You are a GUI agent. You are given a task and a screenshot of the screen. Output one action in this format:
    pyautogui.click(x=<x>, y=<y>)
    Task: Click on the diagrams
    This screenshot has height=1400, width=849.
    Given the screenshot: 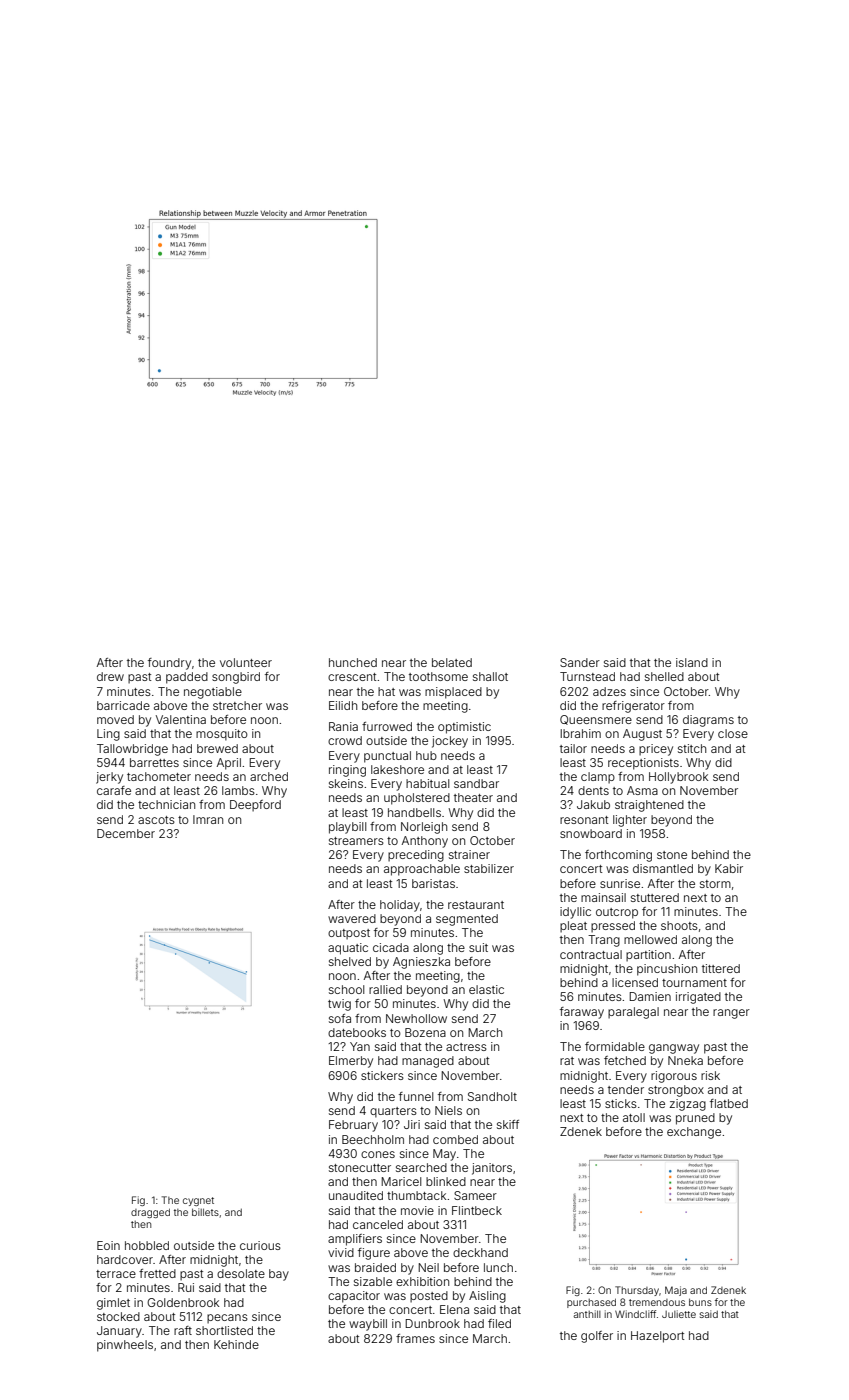 What is the action you would take?
    pyautogui.click(x=708, y=721)
